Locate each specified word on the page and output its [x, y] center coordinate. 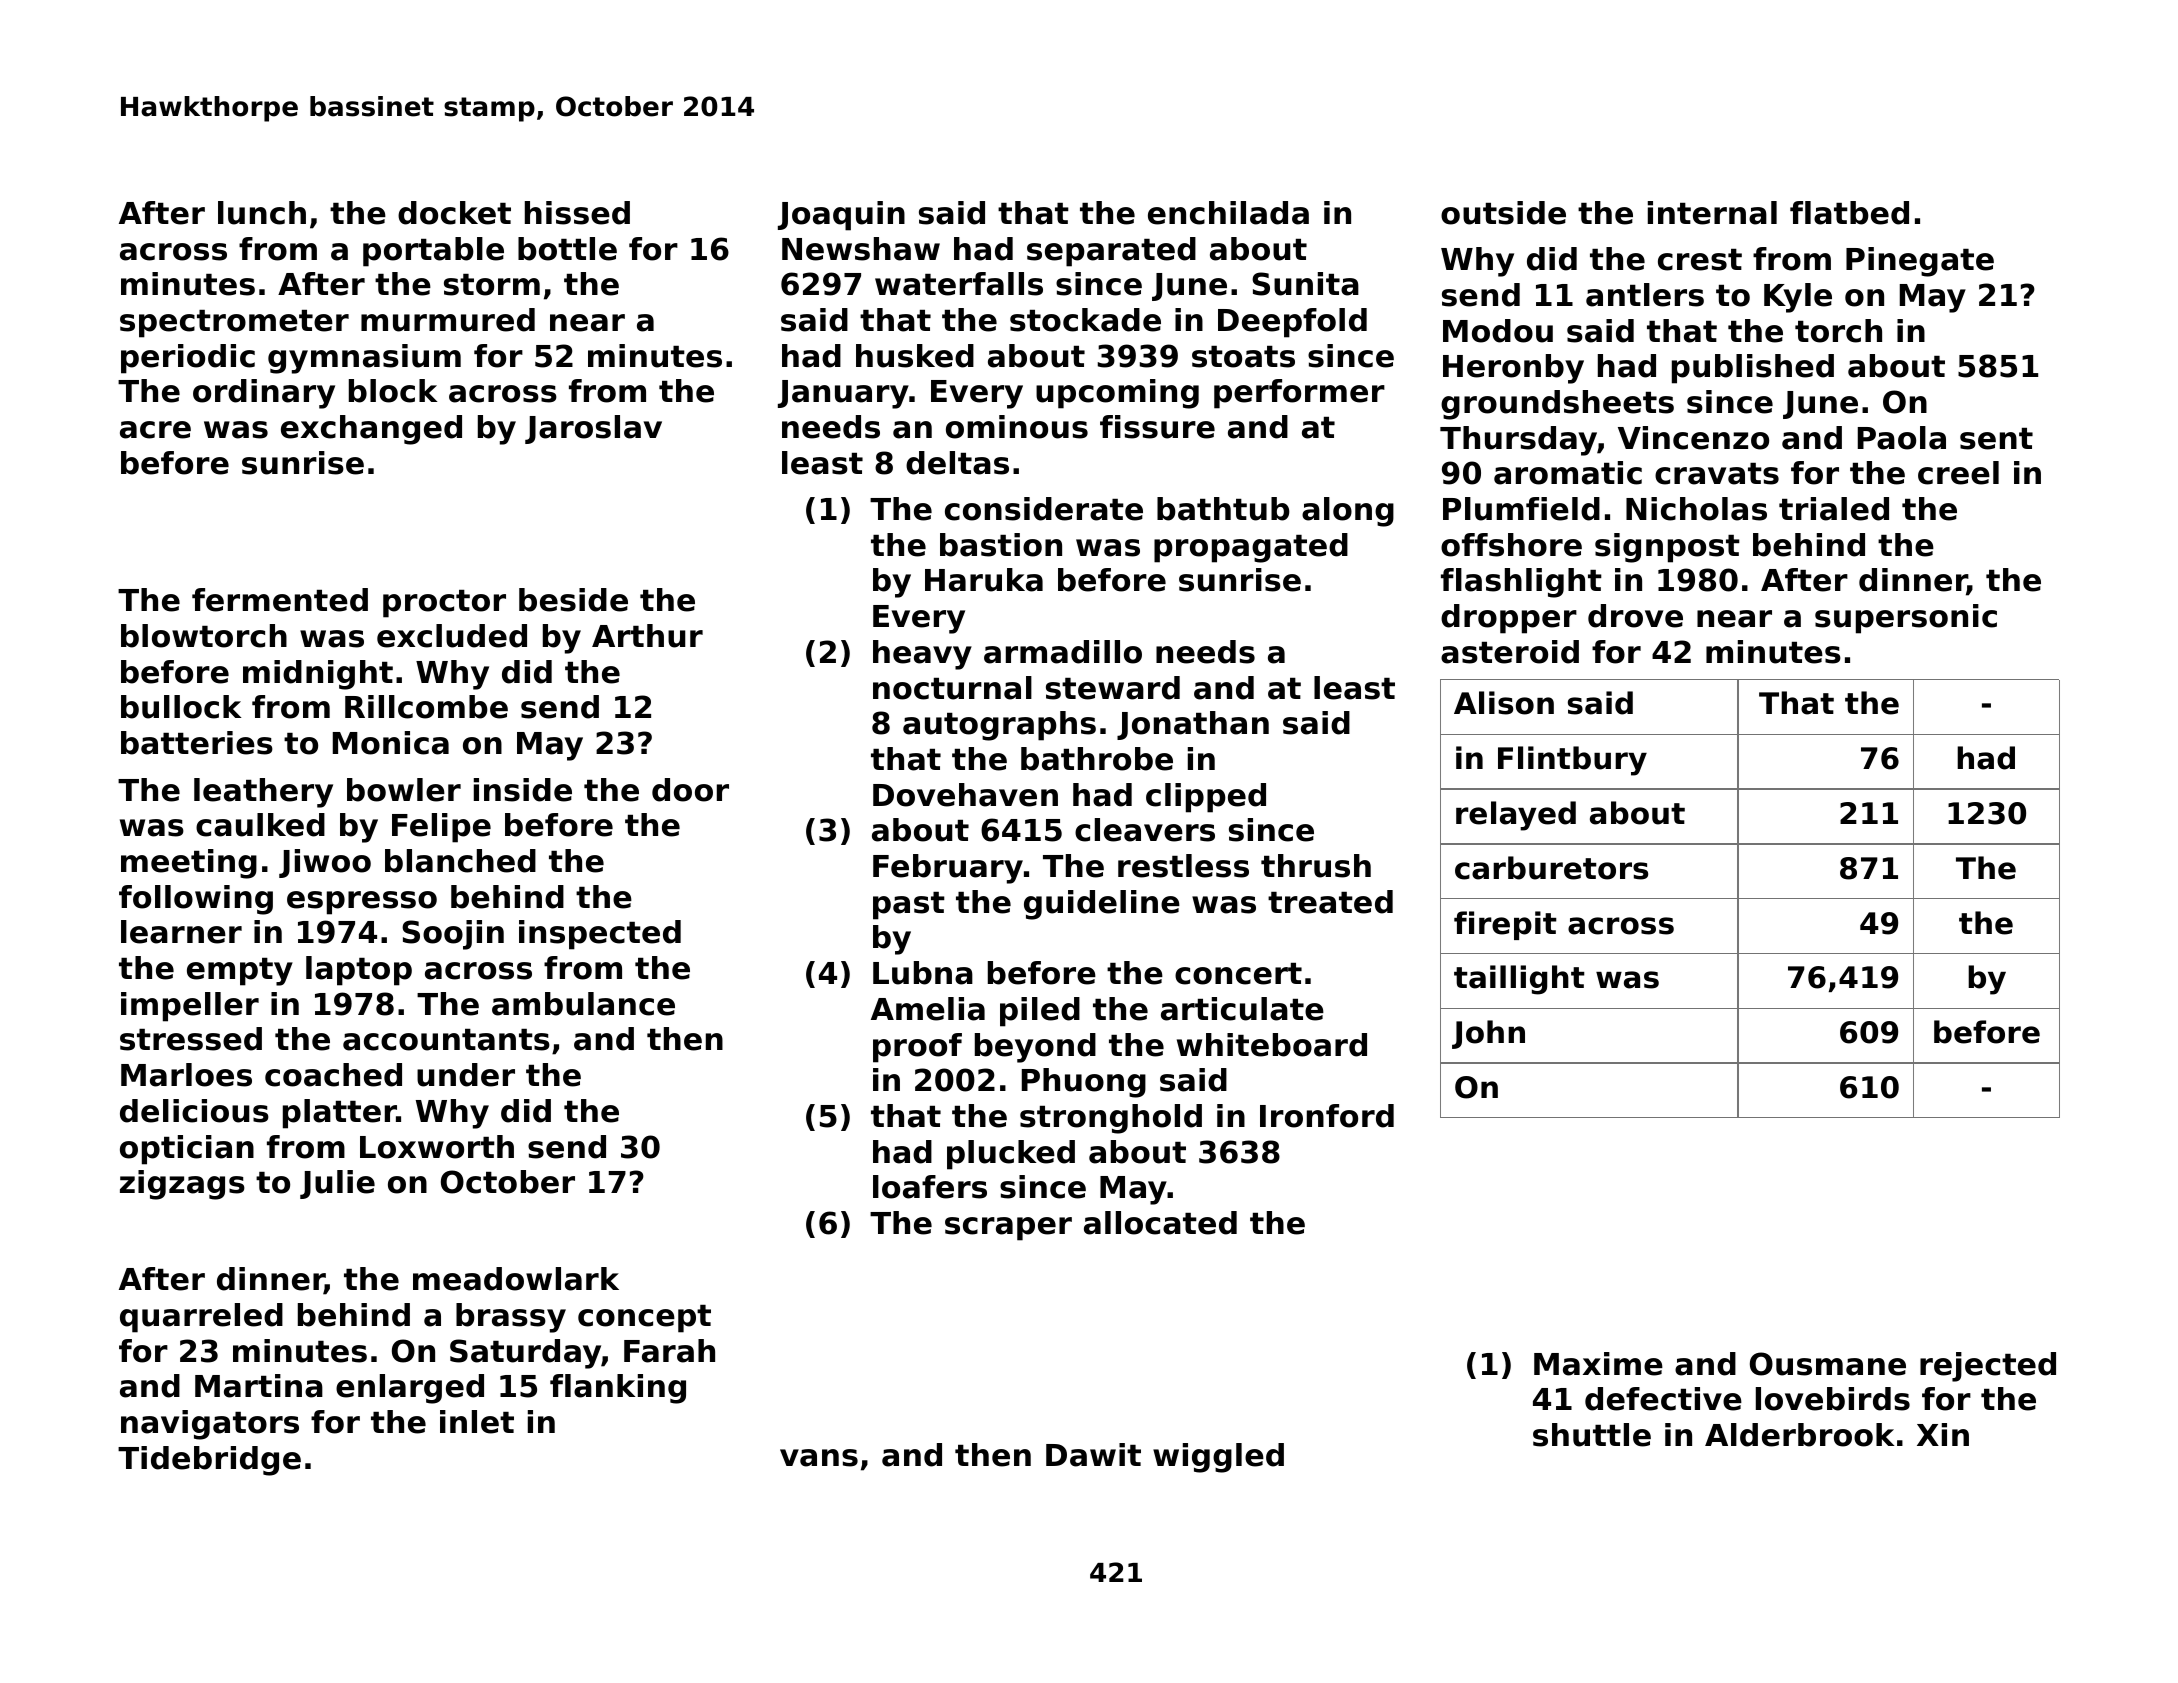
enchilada [1228, 213]
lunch [262, 213]
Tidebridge [209, 1461]
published [1753, 369]
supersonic [1906, 619]
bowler [404, 790]
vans [819, 1458]
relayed [1516, 816]
